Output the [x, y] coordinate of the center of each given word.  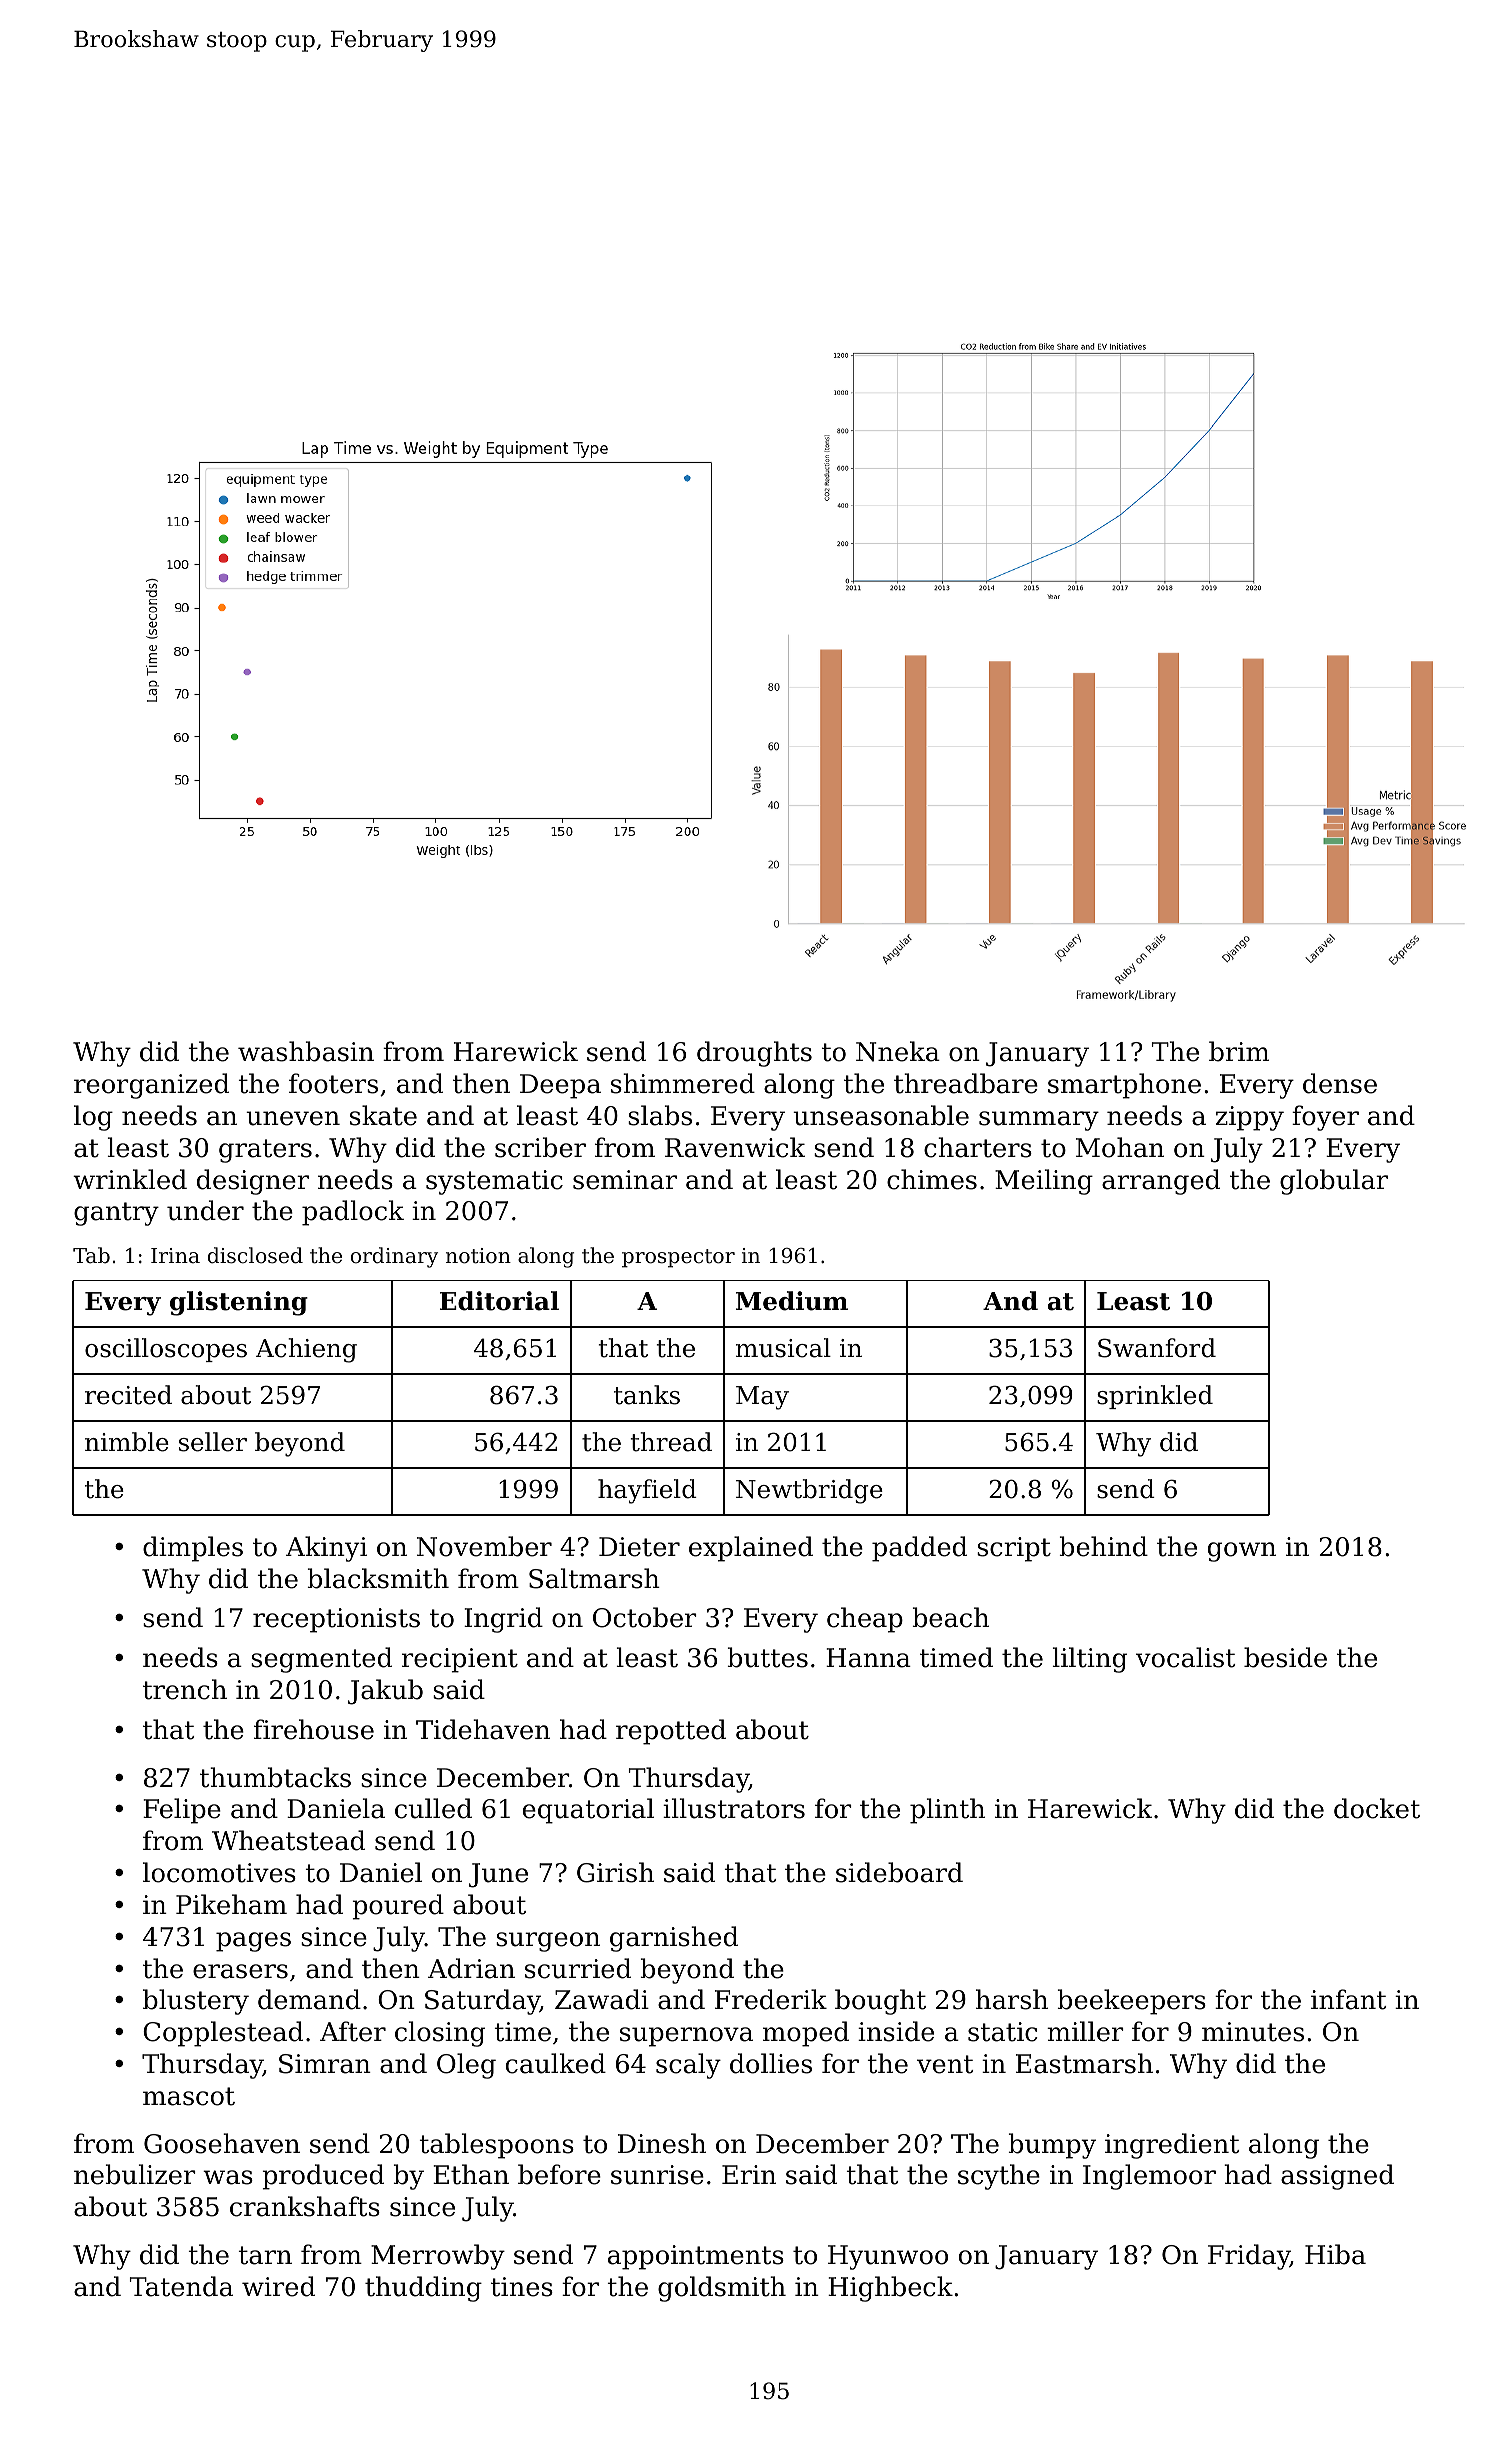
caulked [556, 2063]
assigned [1337, 2177]
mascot [189, 2096]
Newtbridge [809, 1491]
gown [1242, 1552]
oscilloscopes [166, 1350]
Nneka [898, 1051]
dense [1340, 1083]
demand [309, 1999]
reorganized [151, 1086]
